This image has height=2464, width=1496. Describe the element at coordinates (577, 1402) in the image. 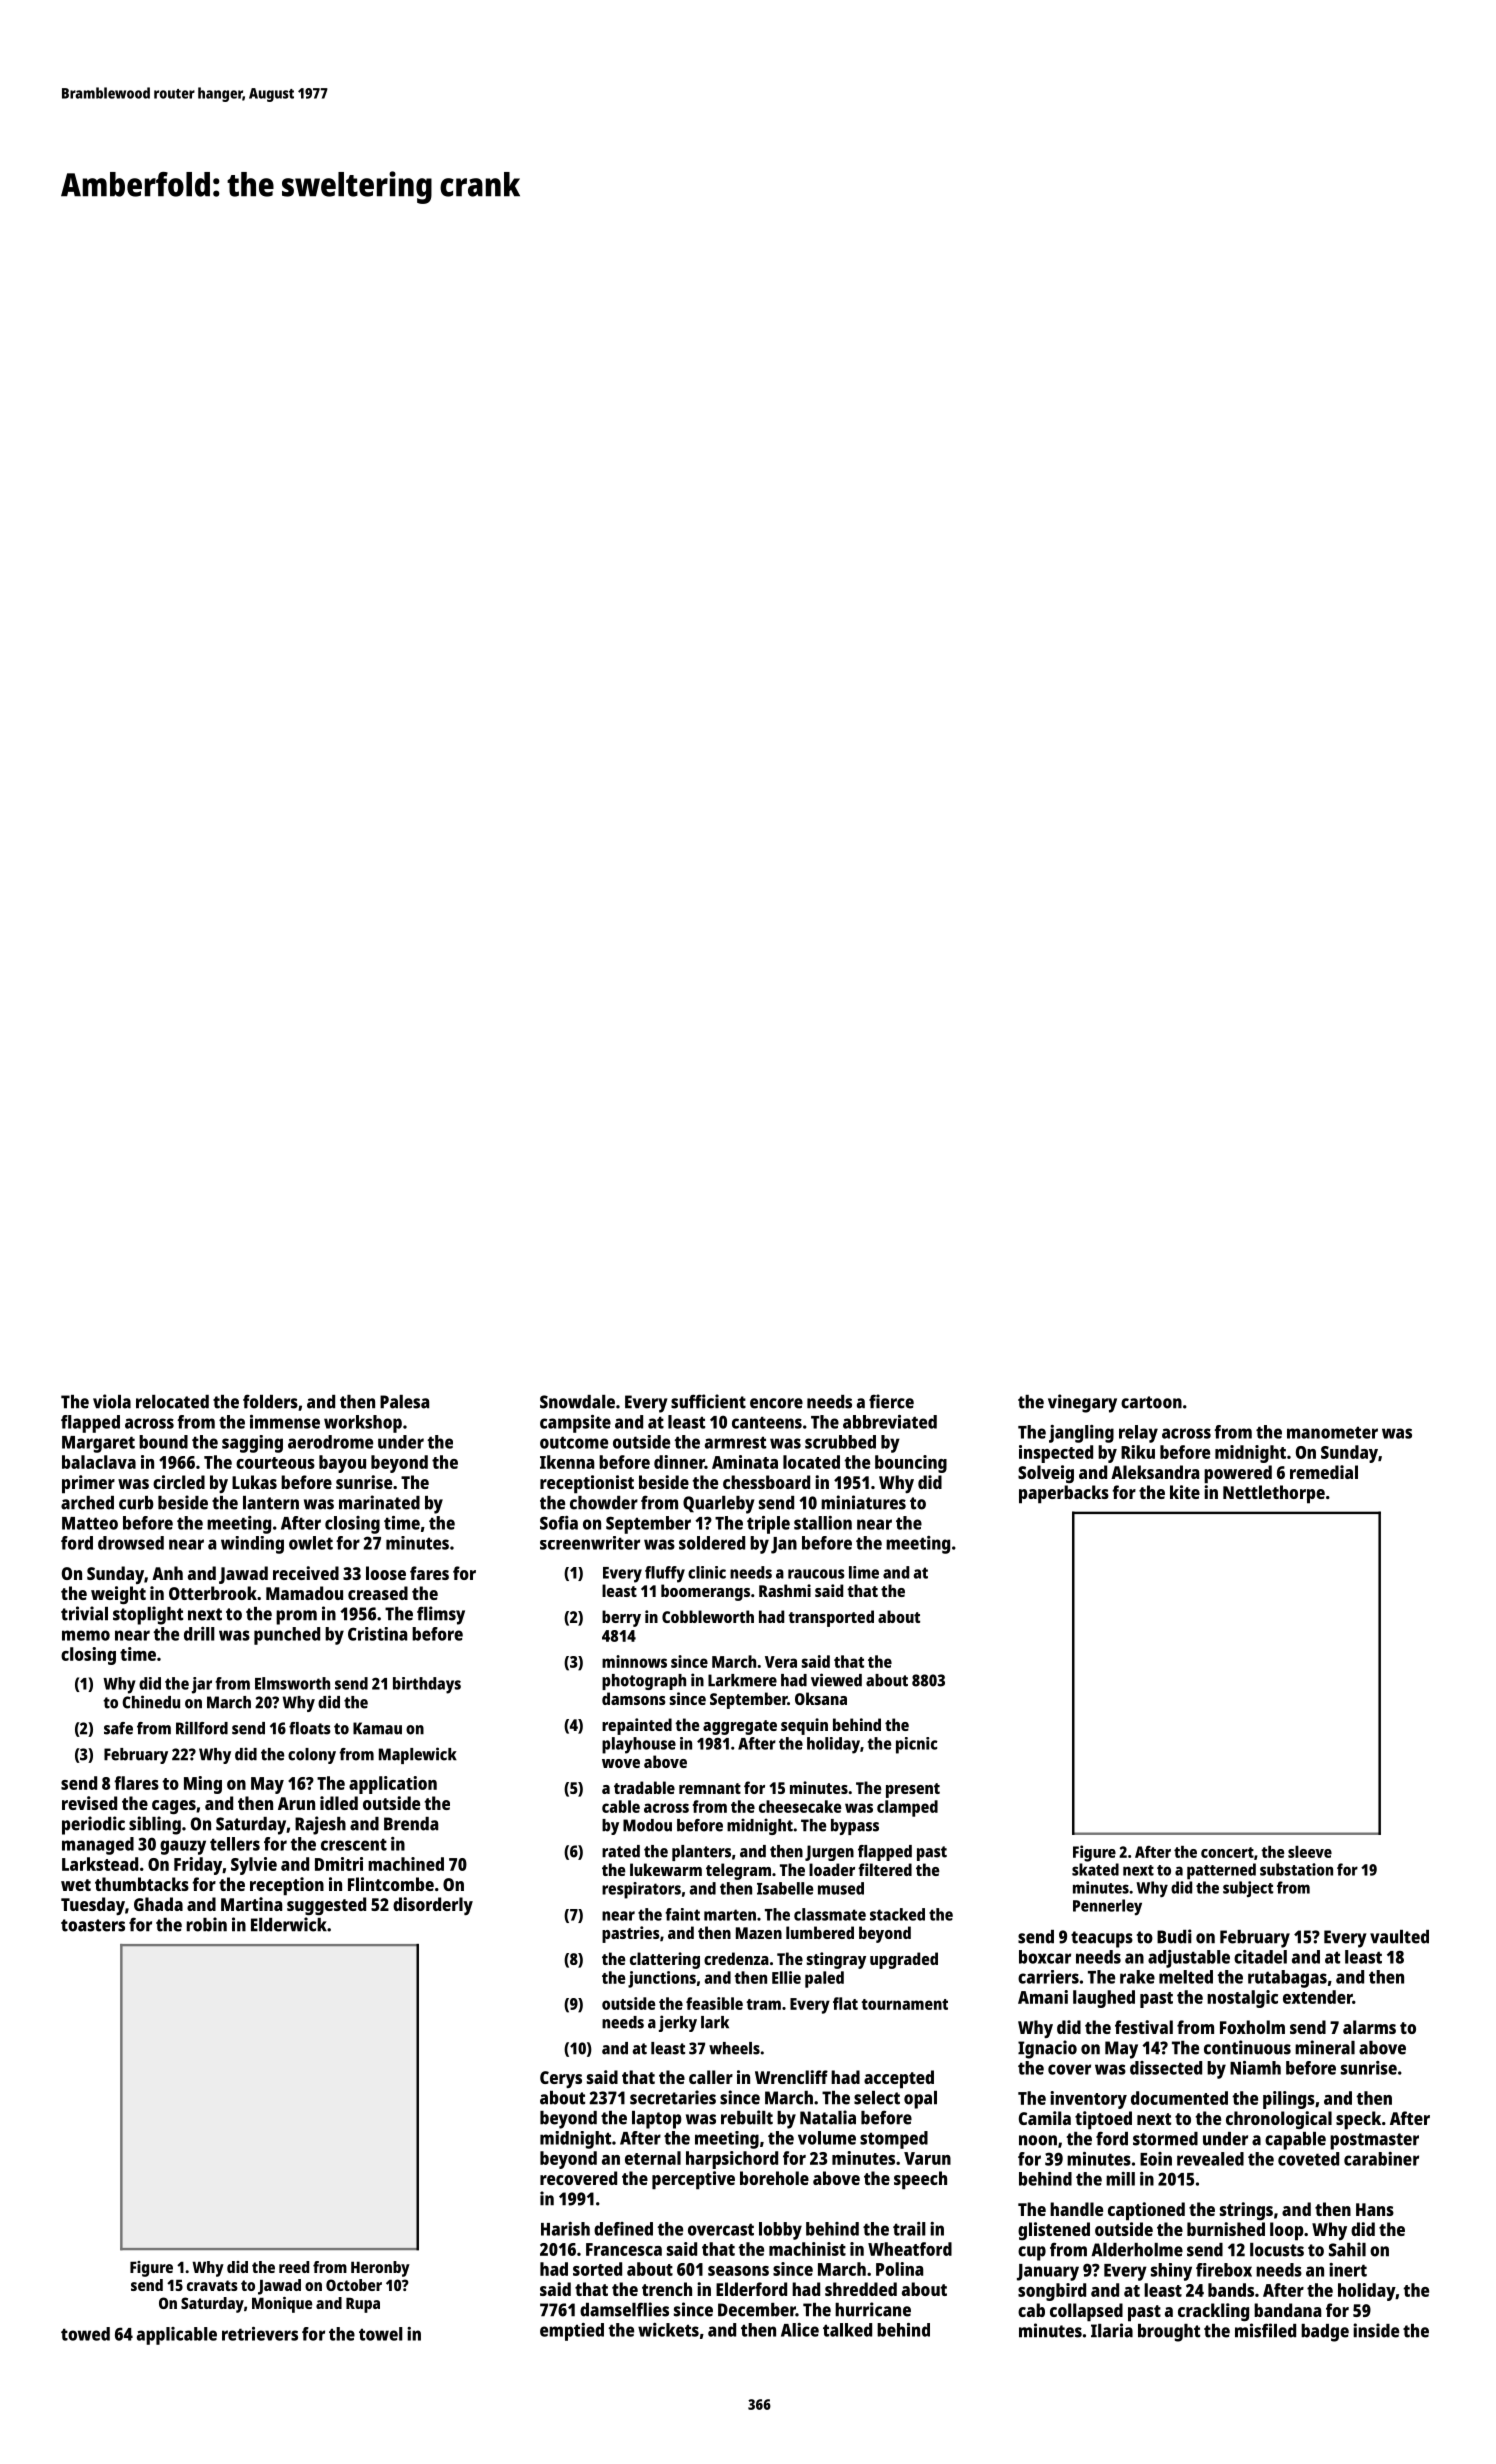

I see `Snowdale` at that location.
